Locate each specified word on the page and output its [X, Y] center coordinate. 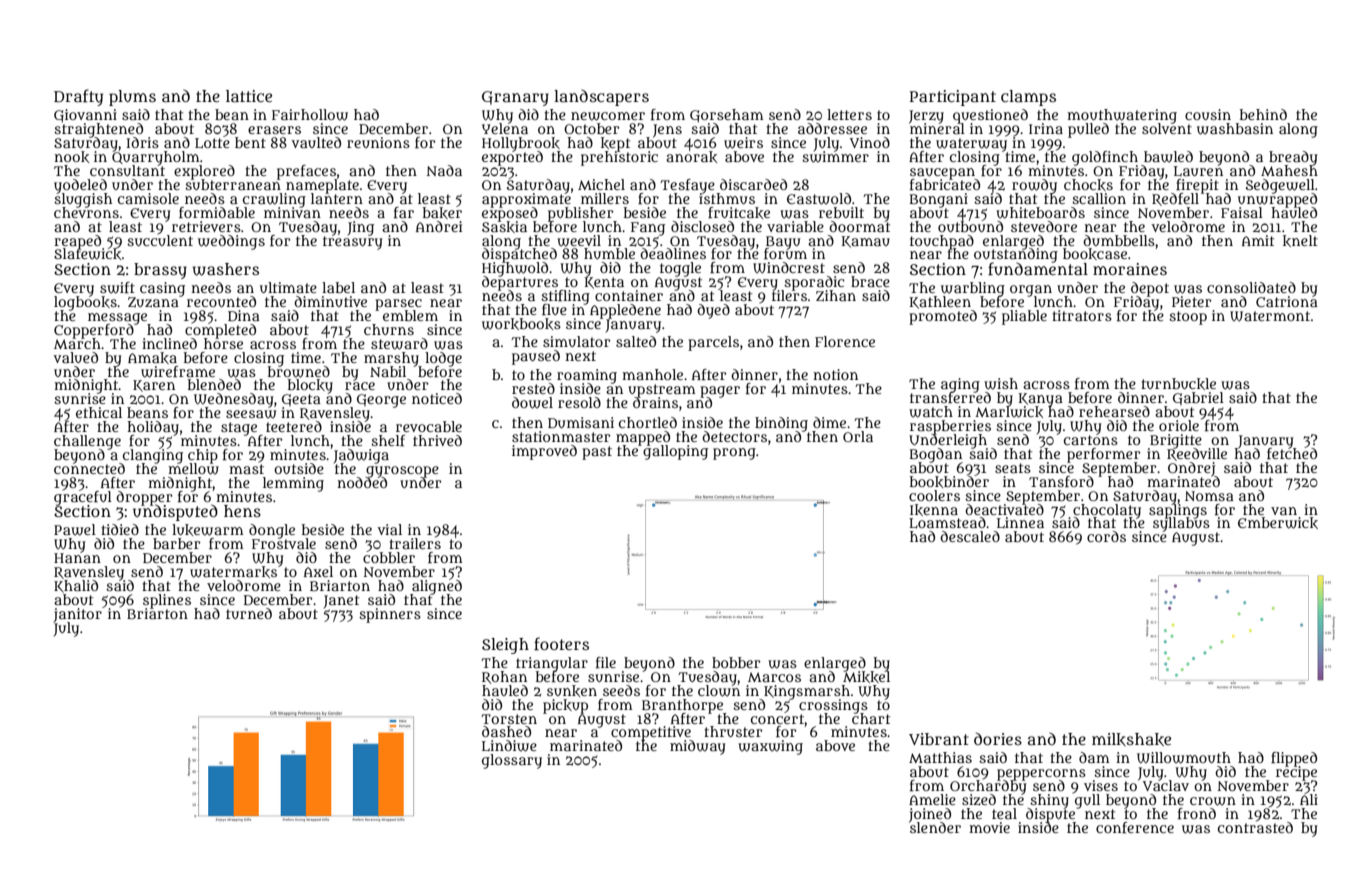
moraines [1130, 269]
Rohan [504, 677]
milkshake [1131, 740]
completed [220, 331]
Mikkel [866, 677]
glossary [512, 761]
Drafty [78, 97]
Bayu [783, 242]
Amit [1258, 240]
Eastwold [819, 199]
